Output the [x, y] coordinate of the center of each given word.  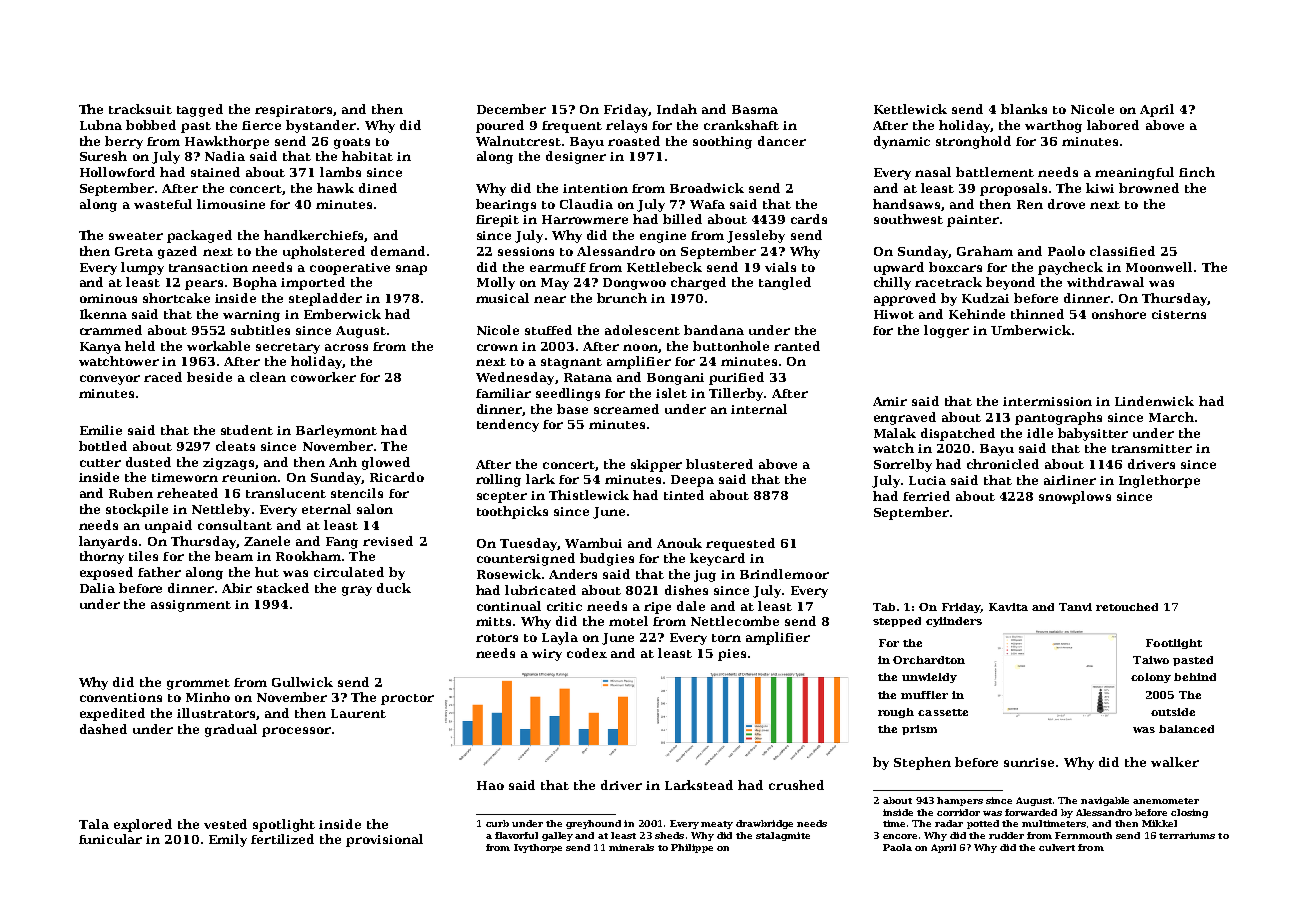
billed [682, 219]
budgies [607, 559]
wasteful [163, 204]
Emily [228, 840]
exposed [106, 573]
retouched [1127, 607]
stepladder [325, 299]
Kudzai [985, 298]
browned [1149, 188]
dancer [782, 141]
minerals [631, 847]
